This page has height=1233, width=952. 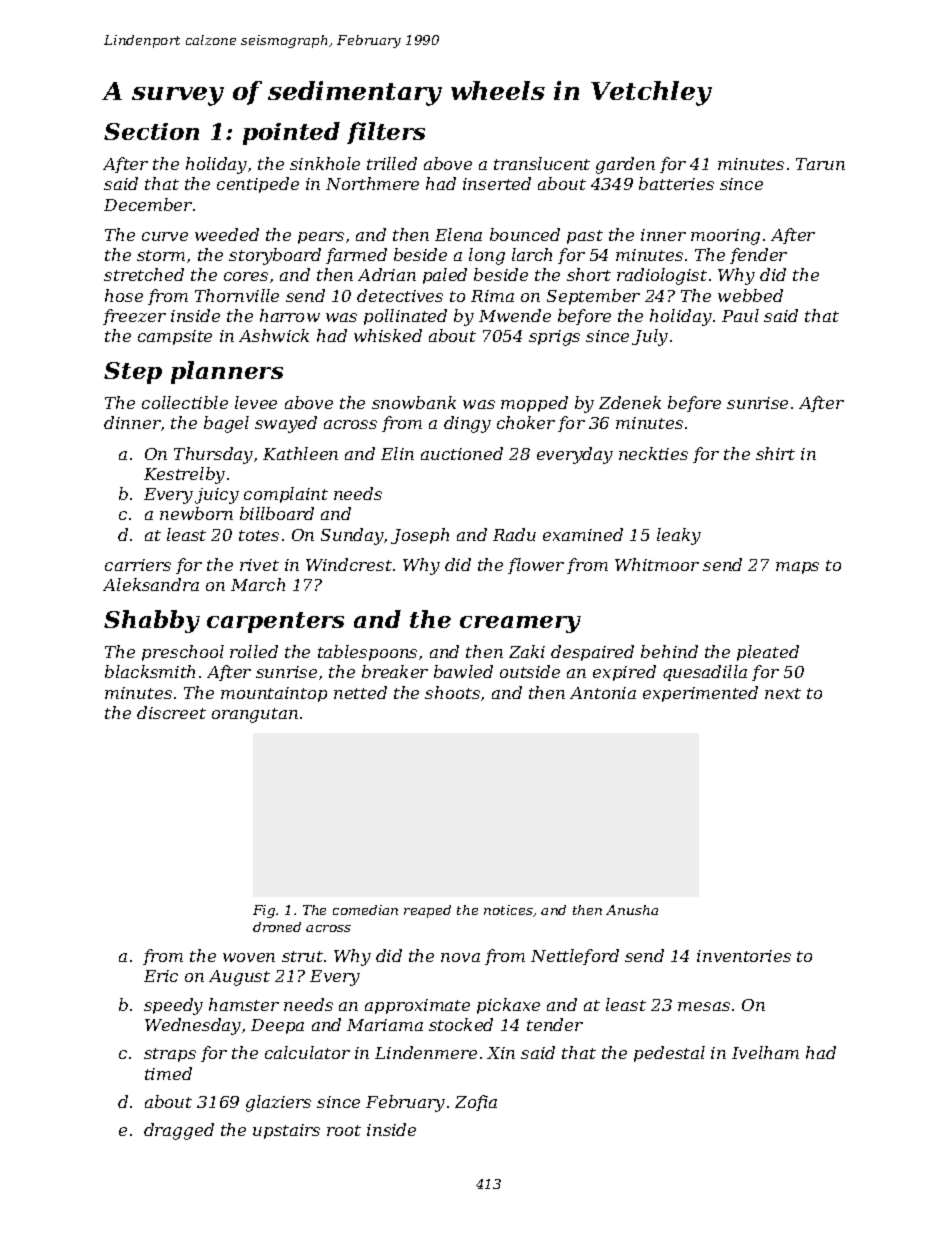 I want to click on Whitmoor, so click(x=657, y=564).
